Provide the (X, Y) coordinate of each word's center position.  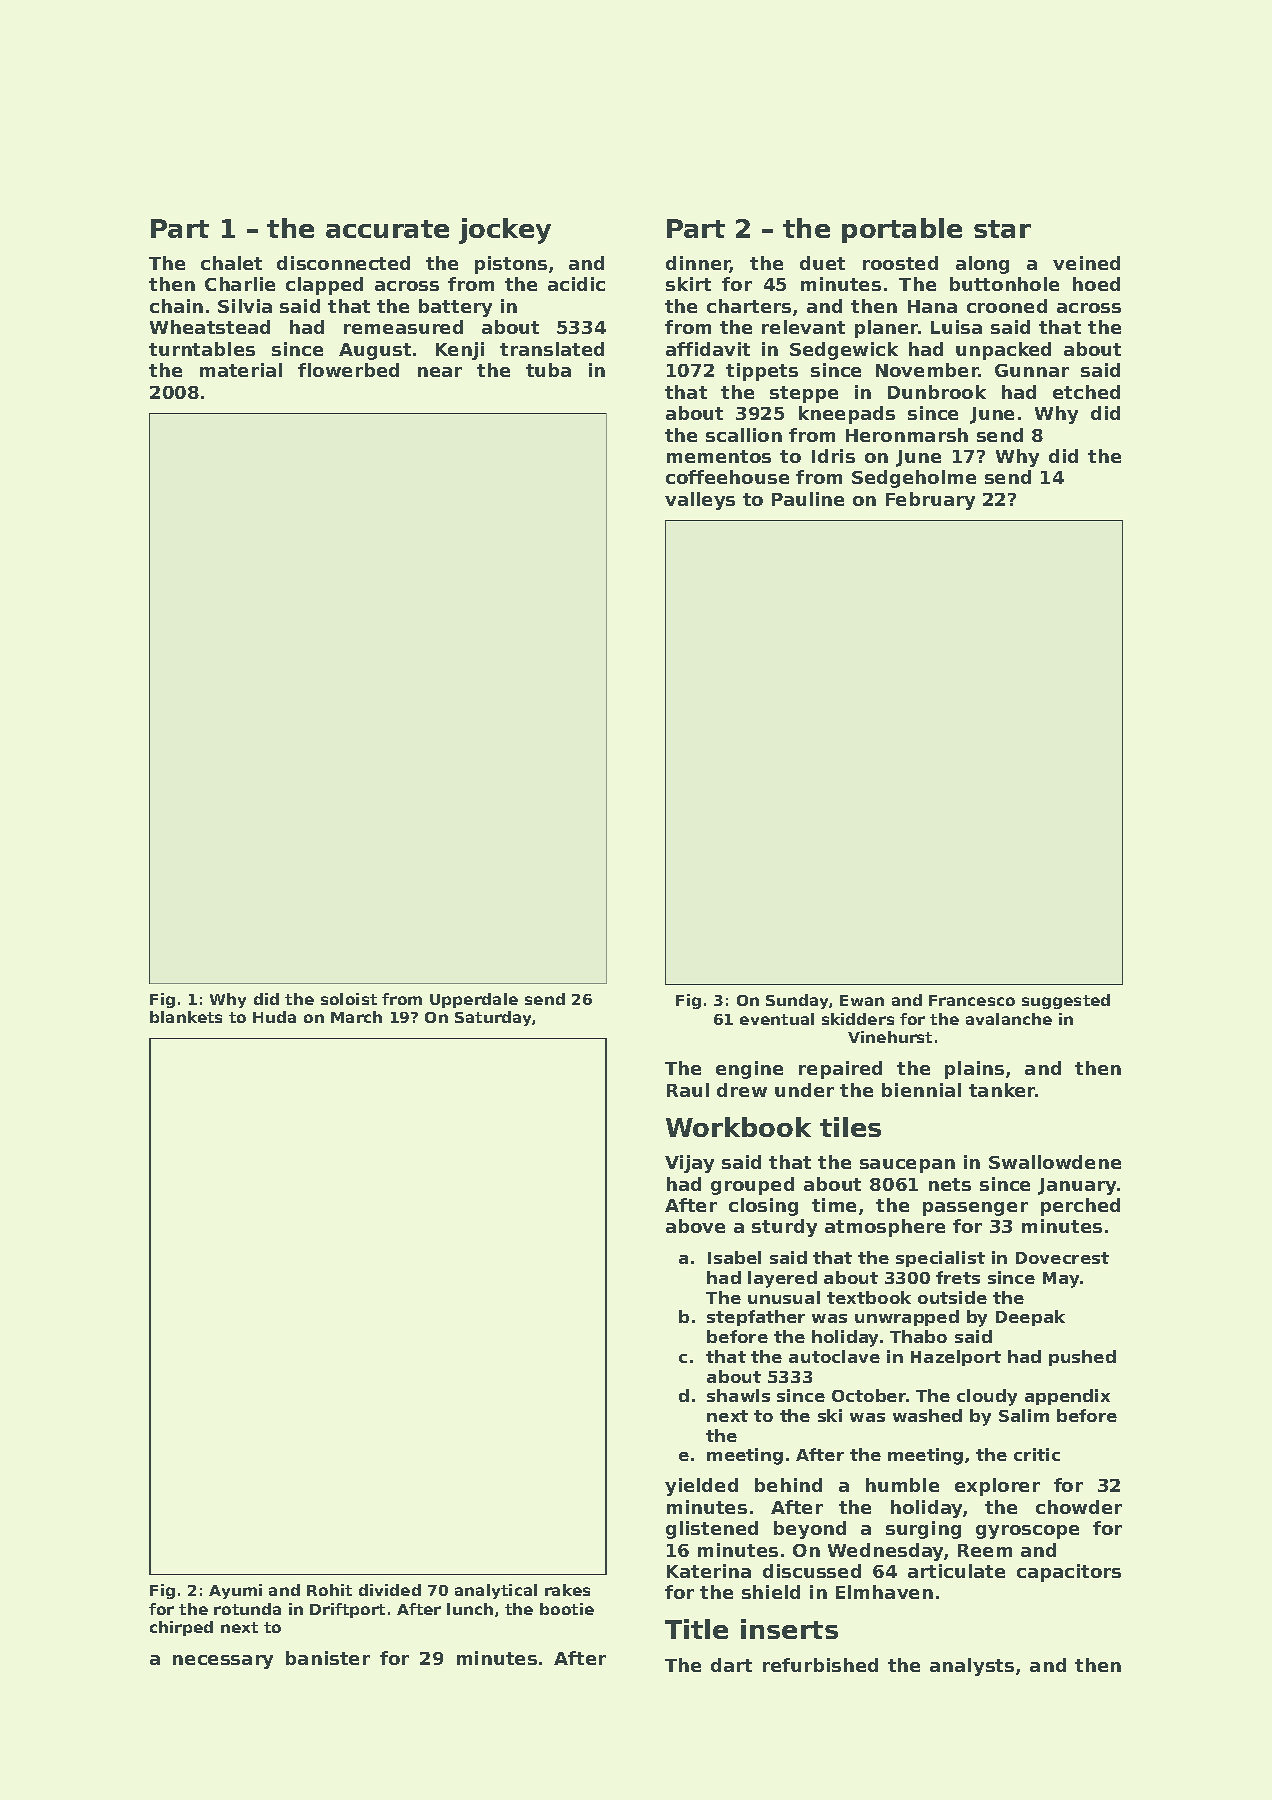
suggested (1066, 1001)
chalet (231, 263)
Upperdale (474, 1000)
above (695, 1226)
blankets (186, 1017)
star (1002, 229)
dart (731, 1665)
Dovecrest (1062, 1258)
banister (328, 1658)
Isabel (734, 1257)
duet (822, 263)
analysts (972, 1667)
